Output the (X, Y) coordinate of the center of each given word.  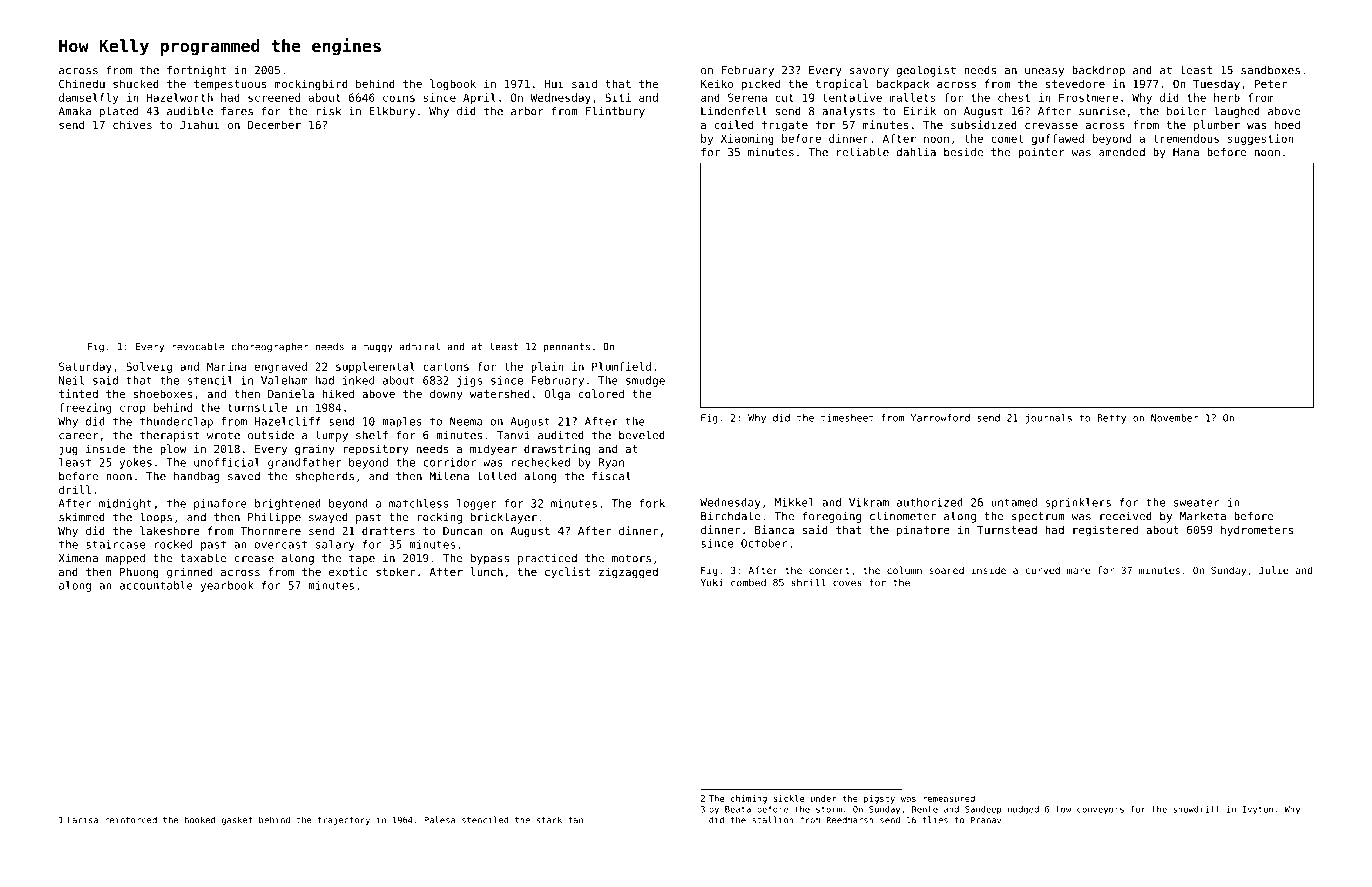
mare (1078, 571)
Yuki (712, 582)
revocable (198, 346)
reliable (863, 152)
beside (963, 152)
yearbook (227, 586)
